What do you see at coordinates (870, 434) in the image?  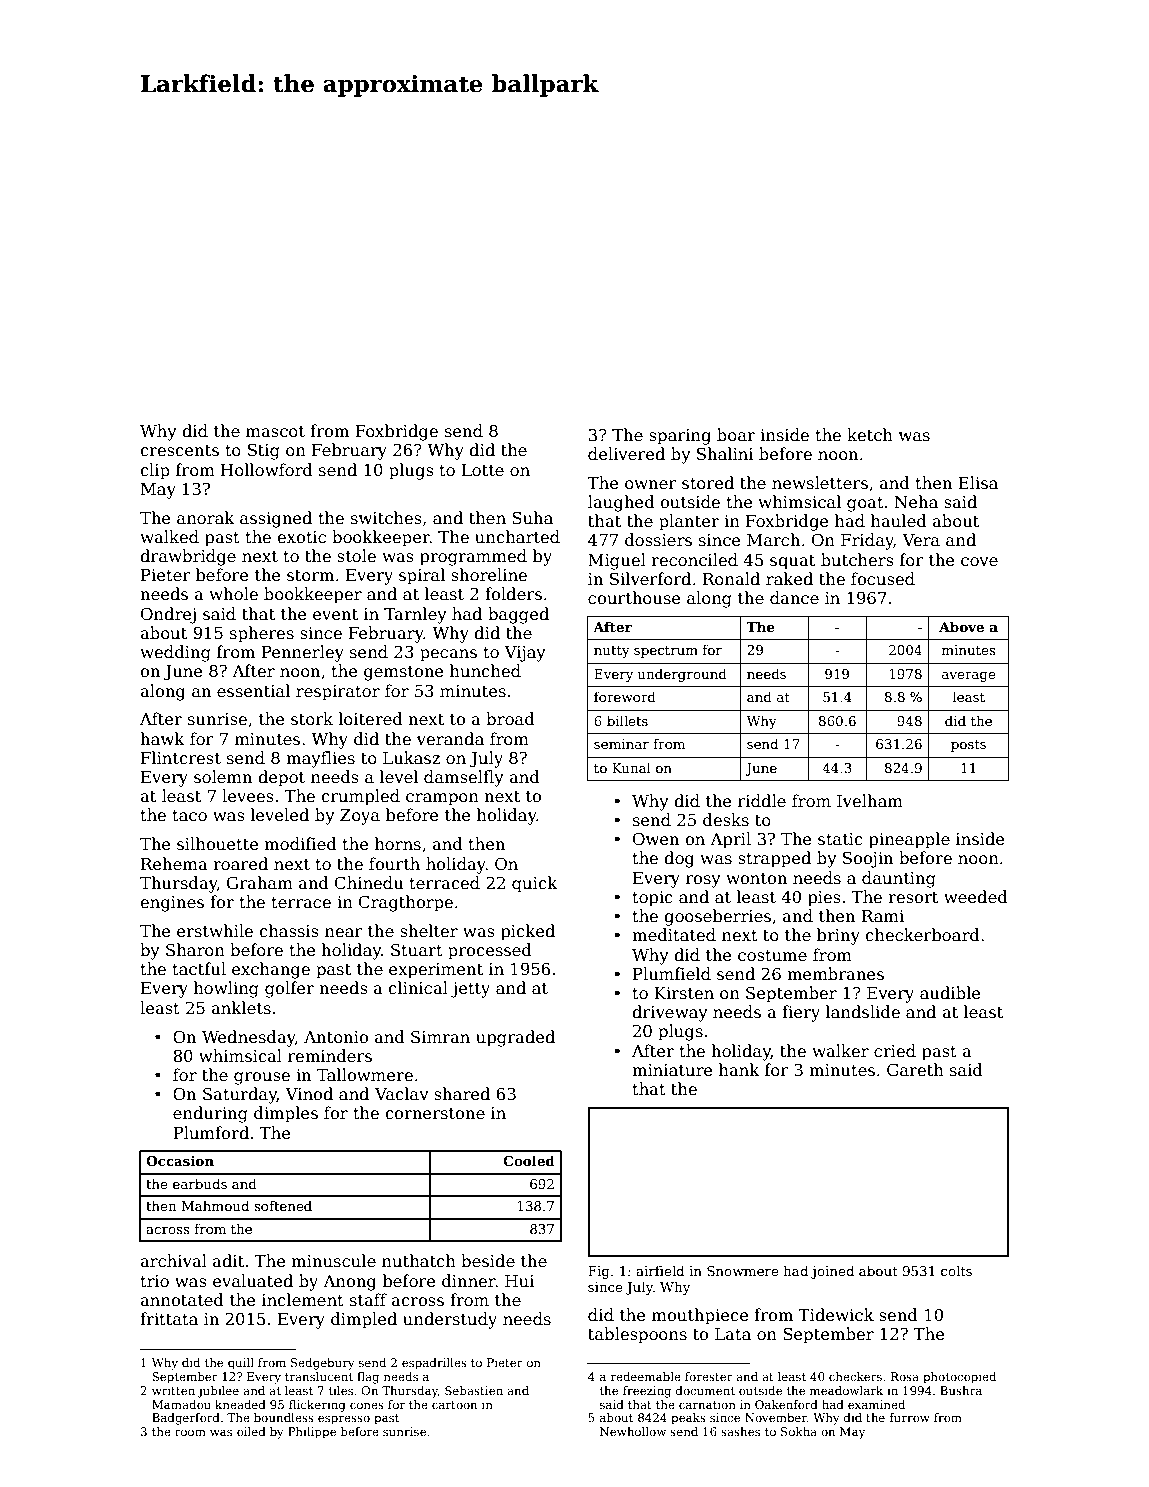 I see `ketch` at bounding box center [870, 434].
